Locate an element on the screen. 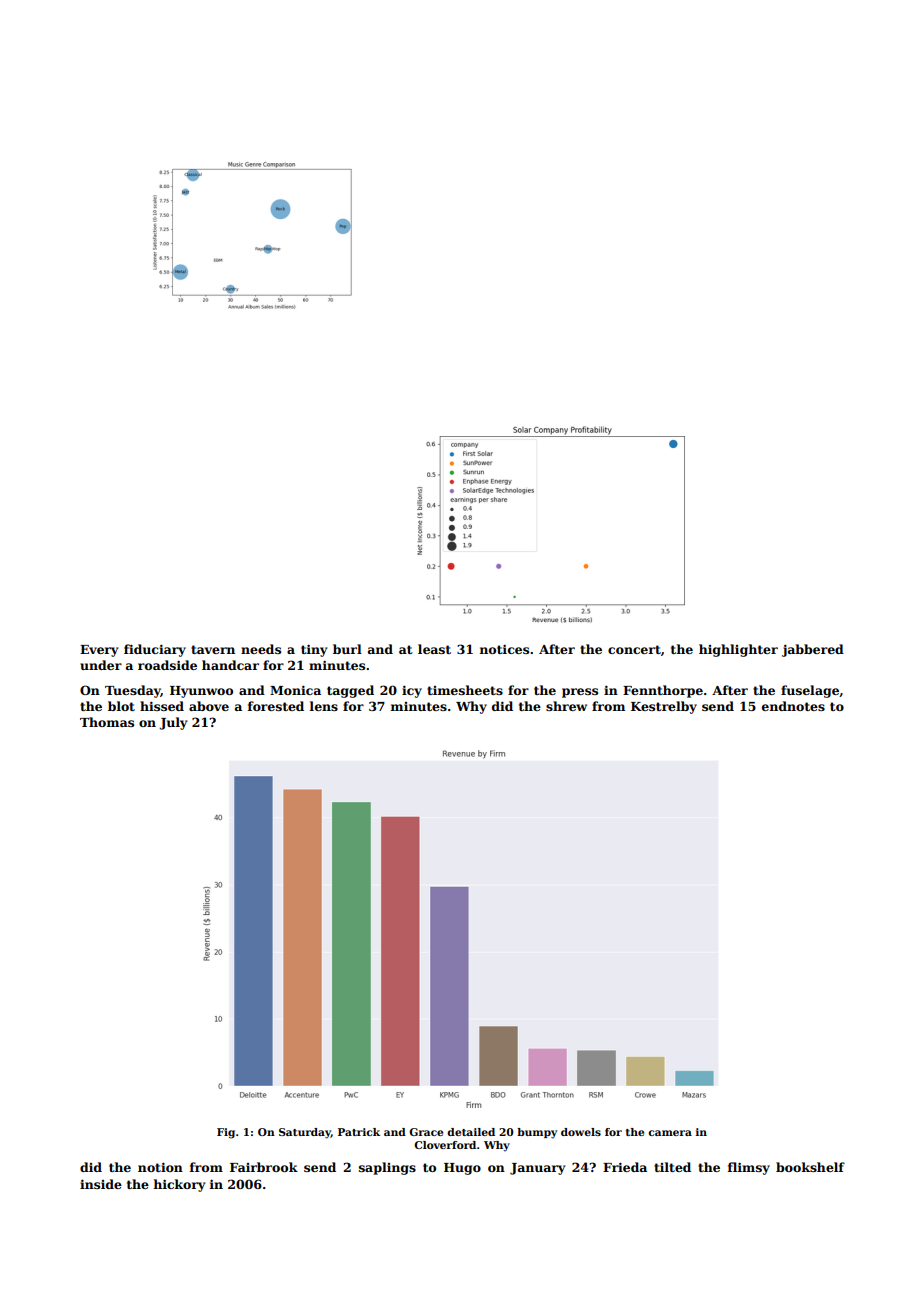  hickory is located at coordinates (179, 1185).
